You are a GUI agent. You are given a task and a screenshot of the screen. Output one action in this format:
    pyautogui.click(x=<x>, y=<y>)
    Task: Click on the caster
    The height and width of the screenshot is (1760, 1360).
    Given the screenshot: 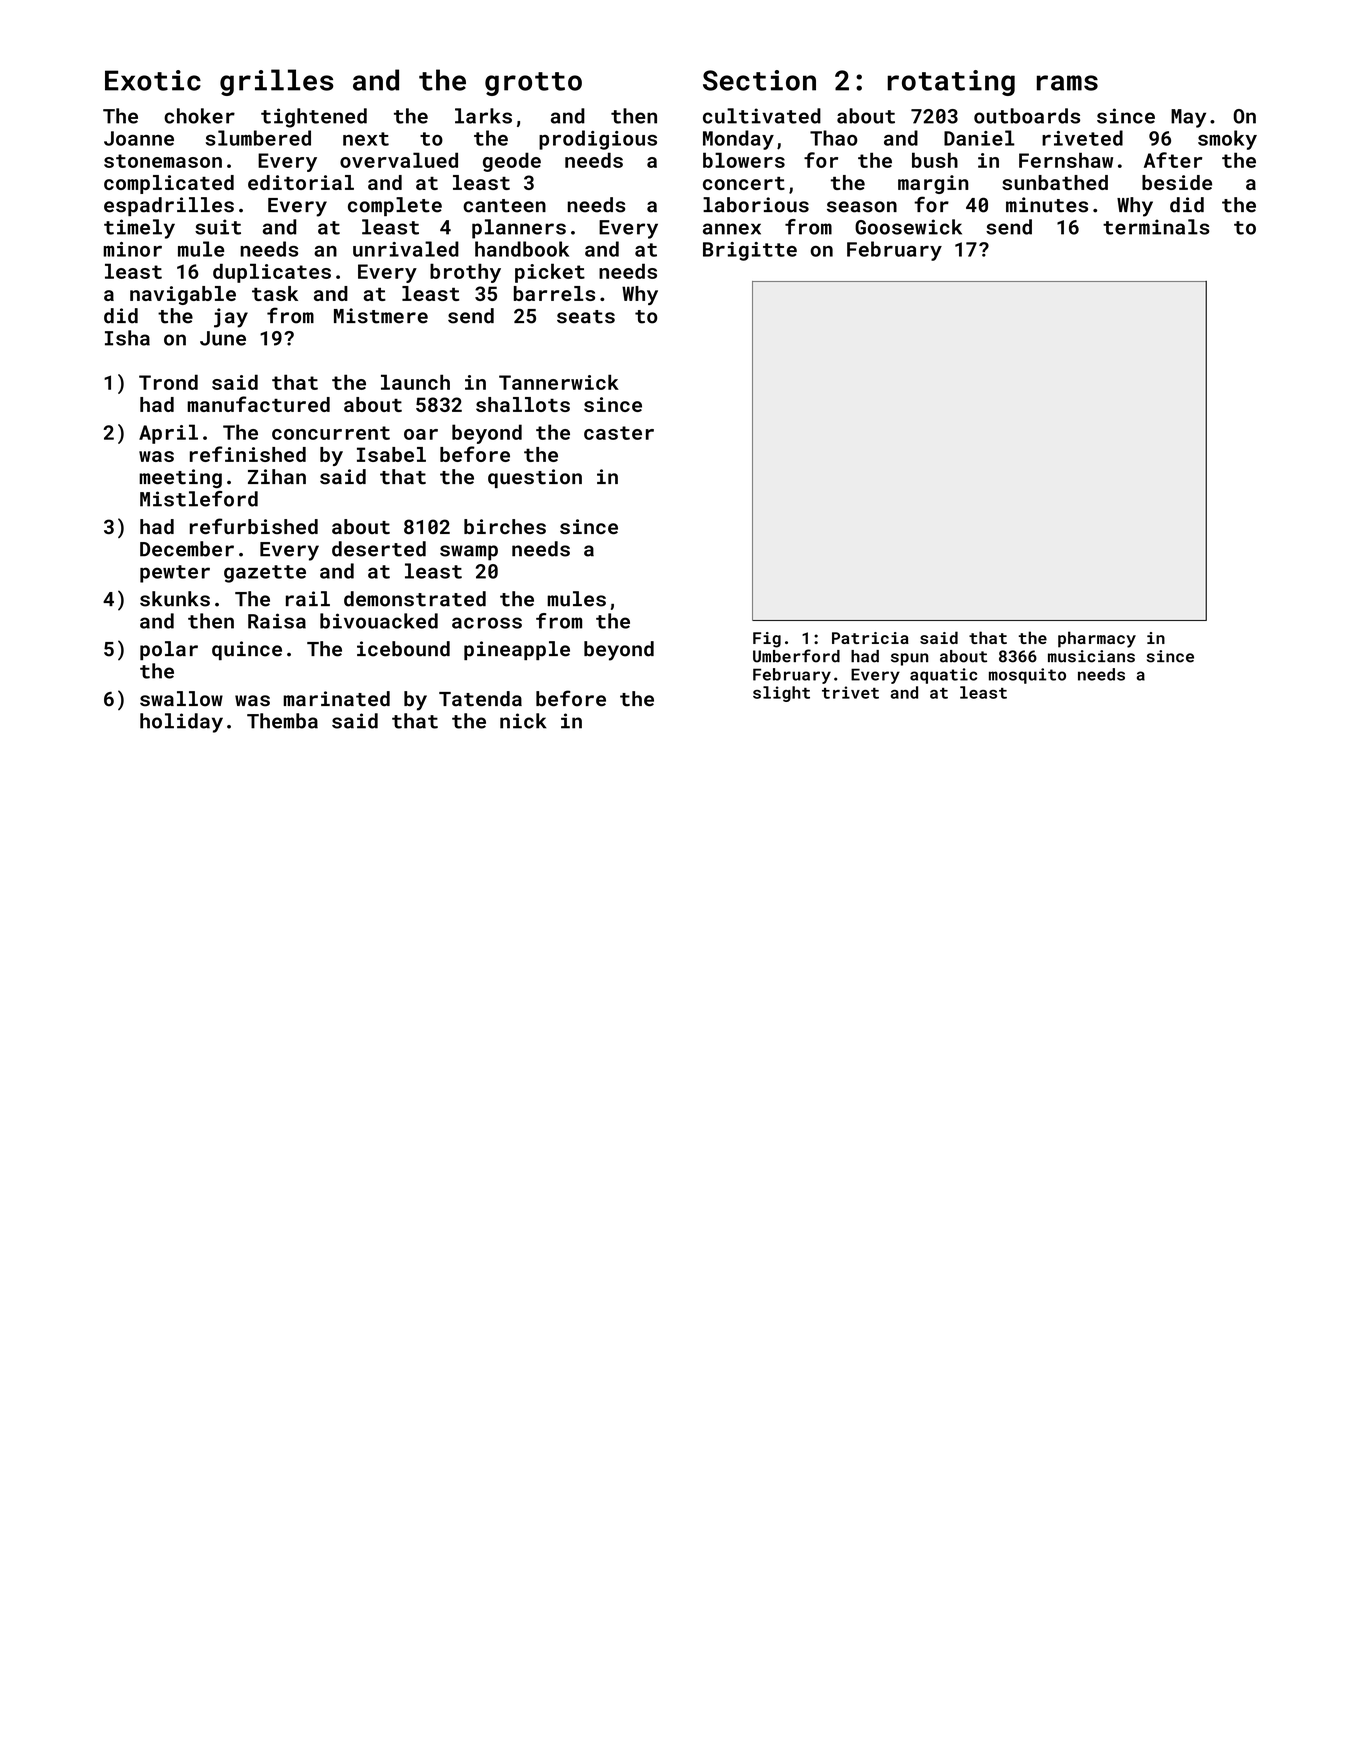 What is the action you would take?
    pyautogui.click(x=619, y=433)
